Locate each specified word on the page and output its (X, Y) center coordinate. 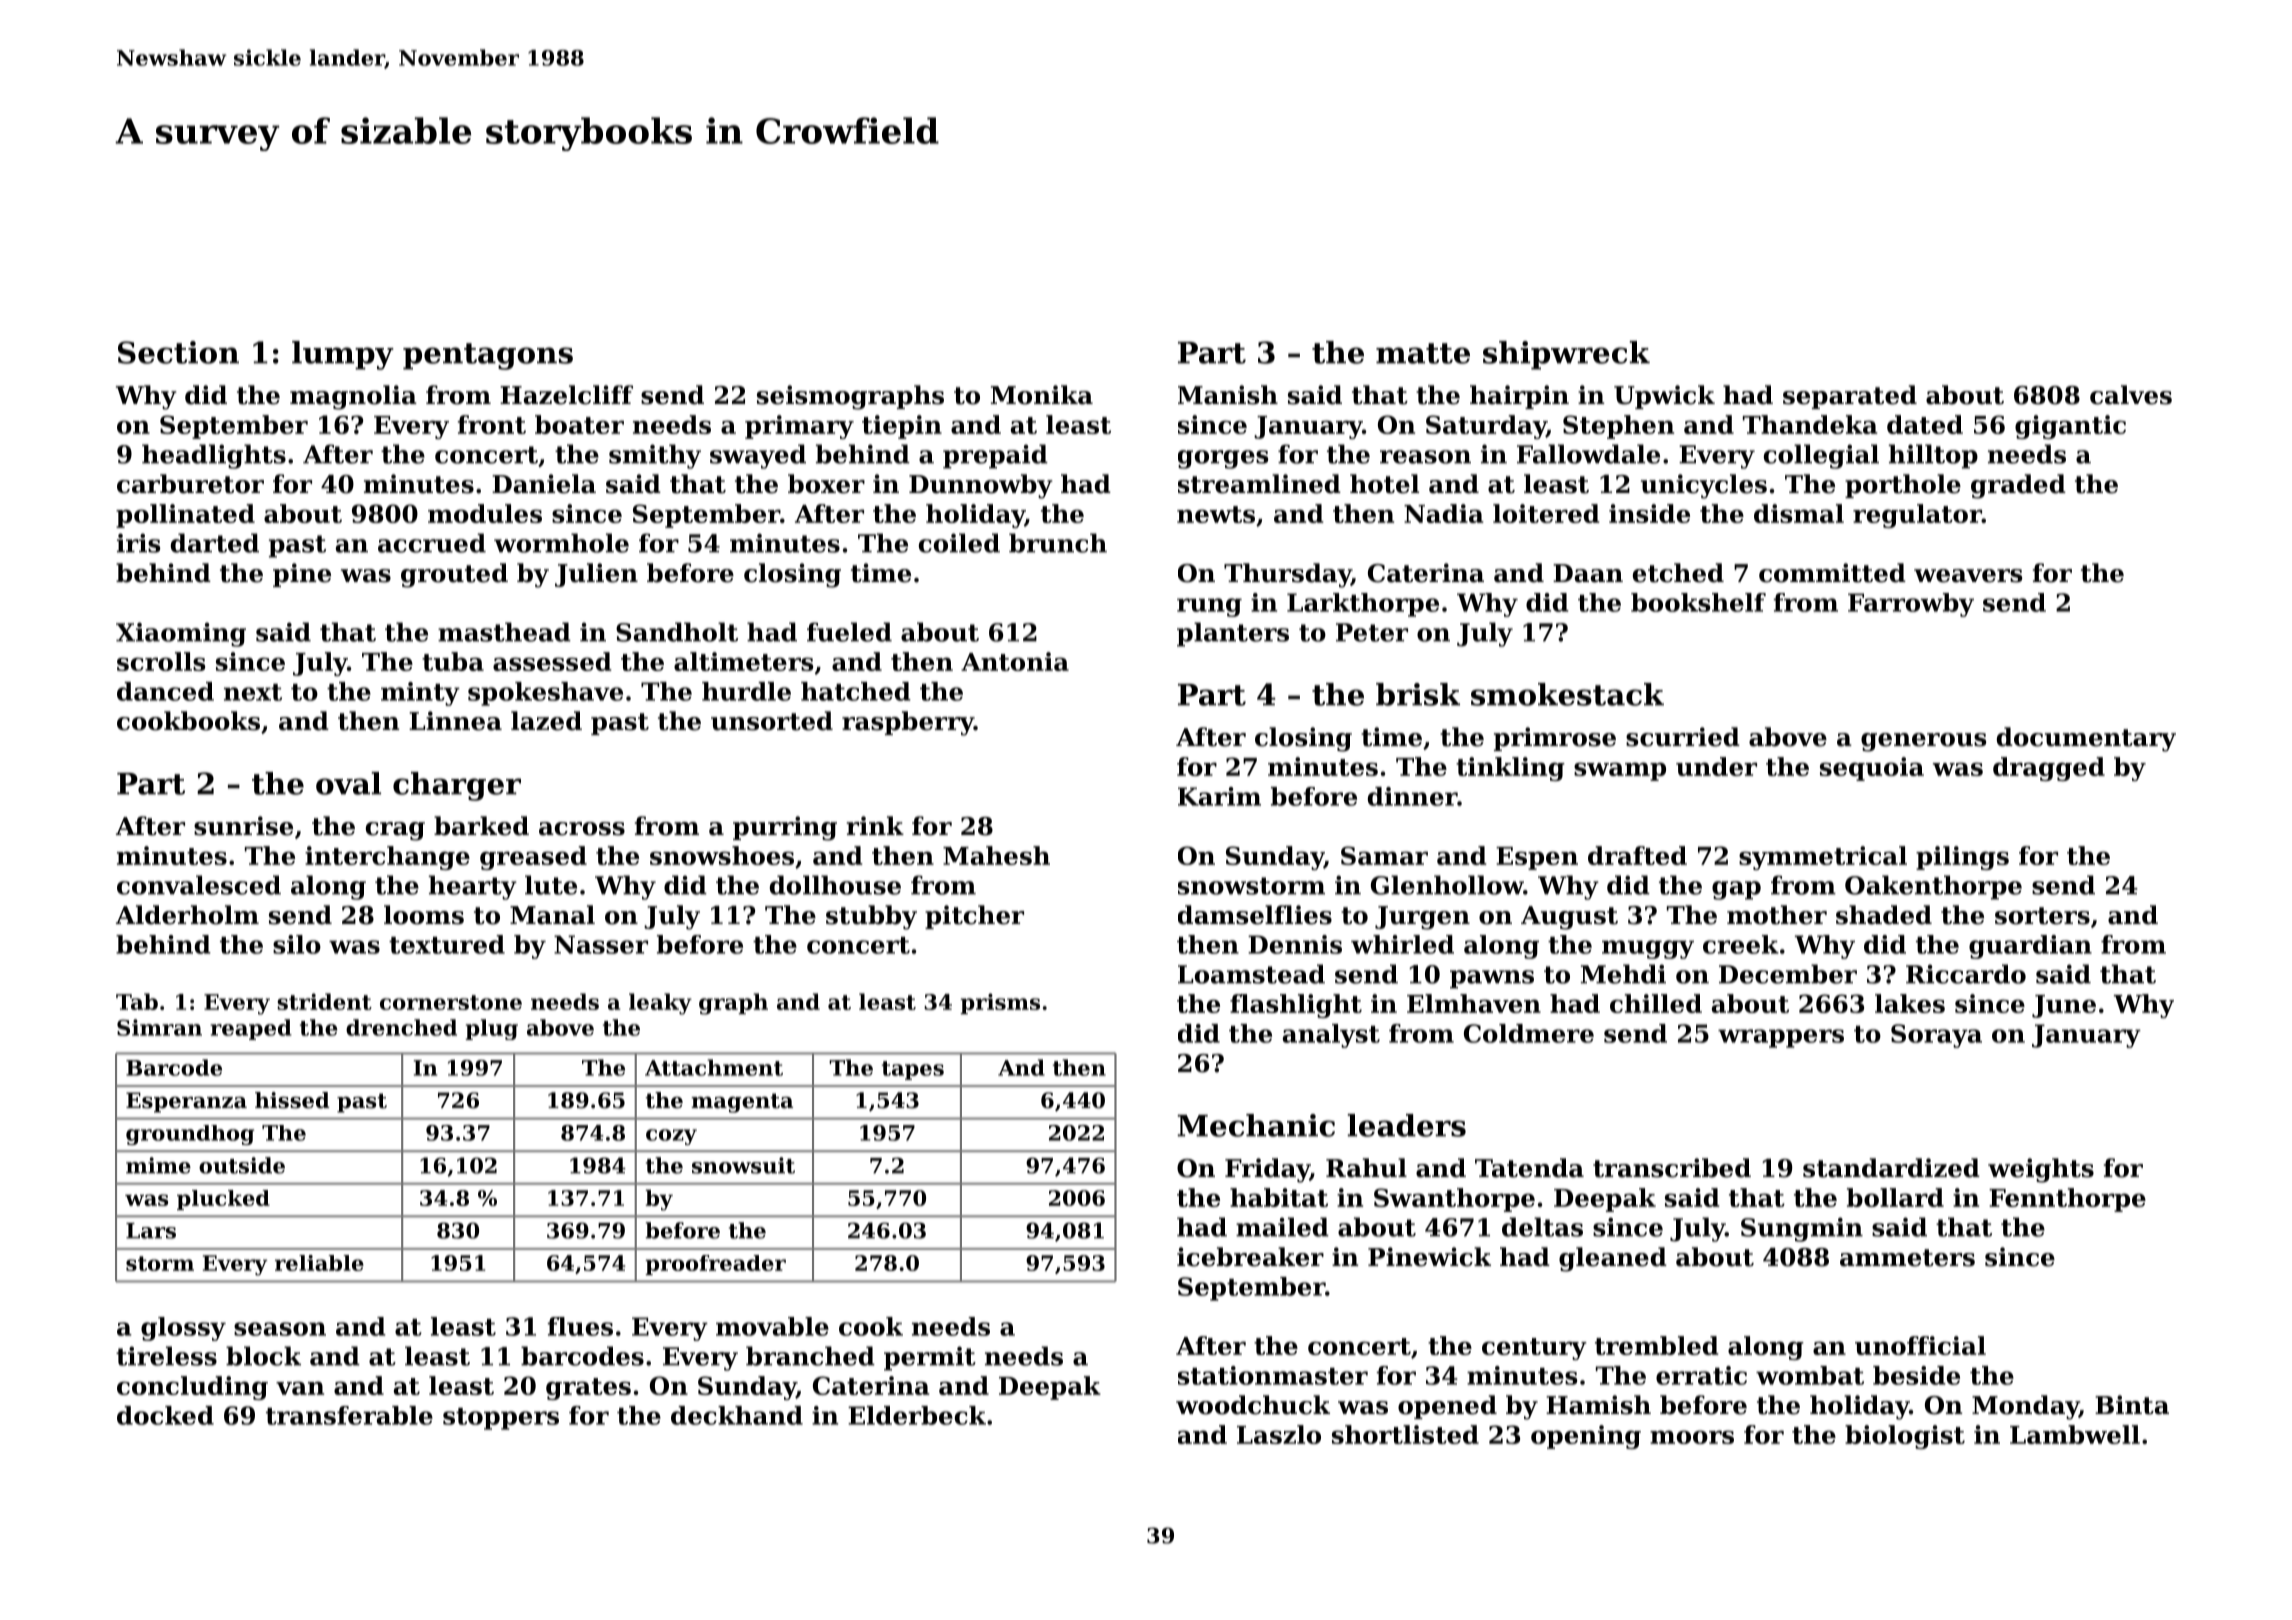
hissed (292, 1100)
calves (2131, 395)
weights (2041, 1170)
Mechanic (1256, 1125)
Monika (1042, 395)
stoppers (501, 1419)
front (492, 424)
